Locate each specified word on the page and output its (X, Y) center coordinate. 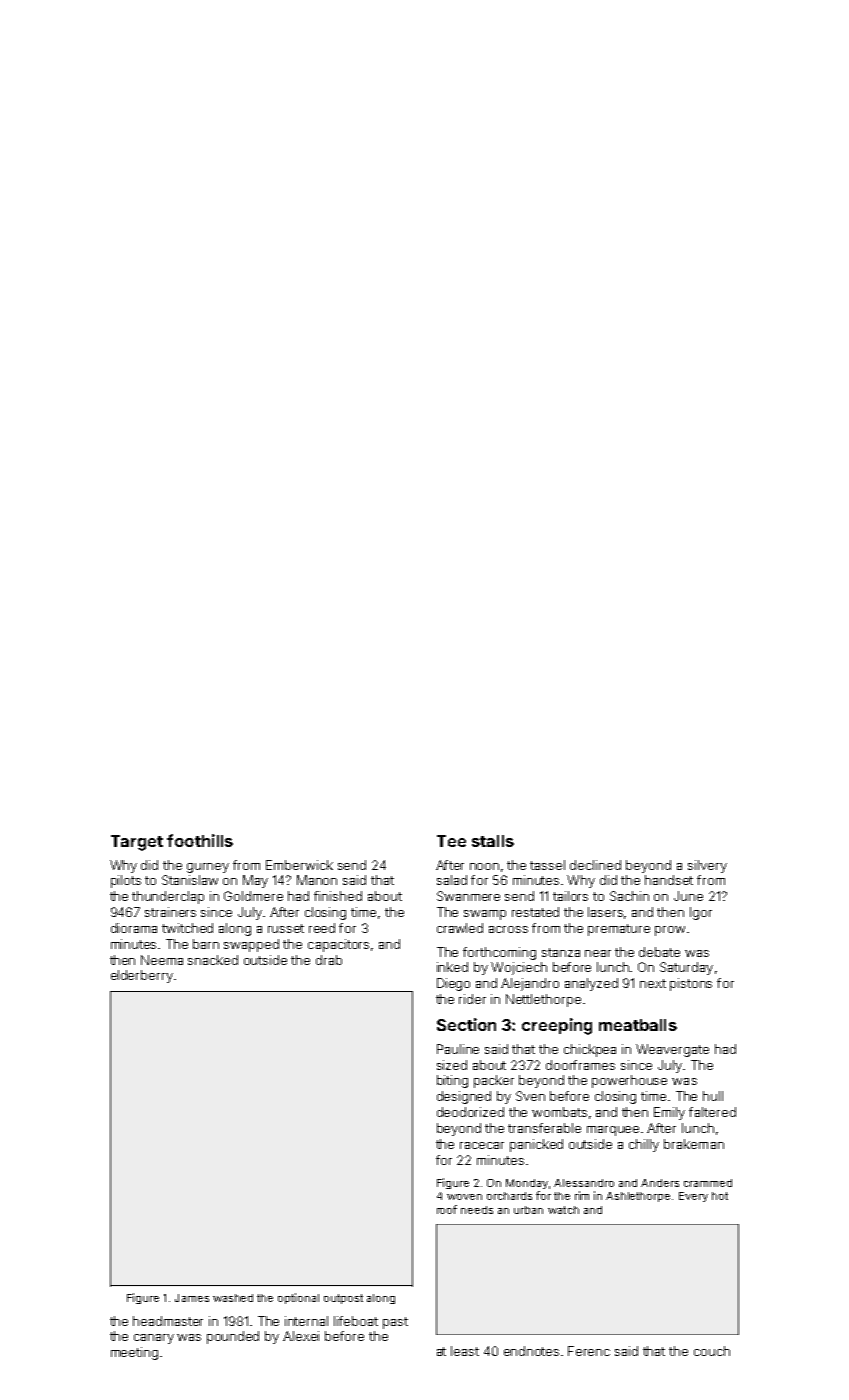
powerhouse (629, 1081)
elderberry (142, 976)
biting (452, 1081)
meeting (134, 1353)
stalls (493, 841)
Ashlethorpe (638, 1197)
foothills (200, 840)
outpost (343, 1299)
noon (484, 866)
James (192, 1298)
